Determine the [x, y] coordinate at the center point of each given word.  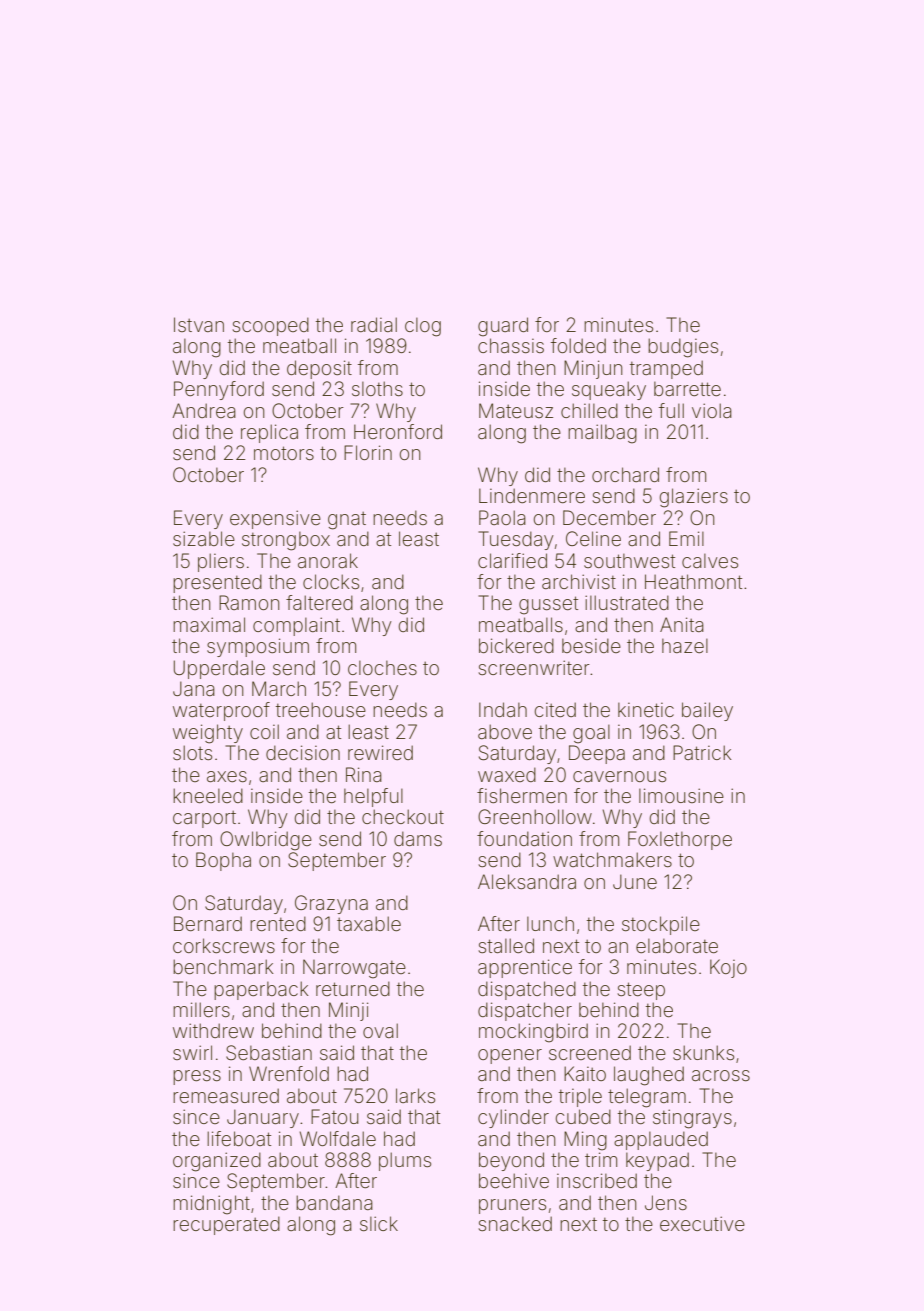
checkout [403, 816]
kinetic [646, 709]
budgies [683, 348]
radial [374, 324]
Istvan [199, 324]
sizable [204, 538]
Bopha [223, 861]
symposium [258, 647]
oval [380, 1030]
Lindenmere [532, 495]
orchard [625, 474]
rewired [380, 752]
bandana [334, 1202]
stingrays [692, 1119]
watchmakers [612, 859]
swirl [192, 1052]
